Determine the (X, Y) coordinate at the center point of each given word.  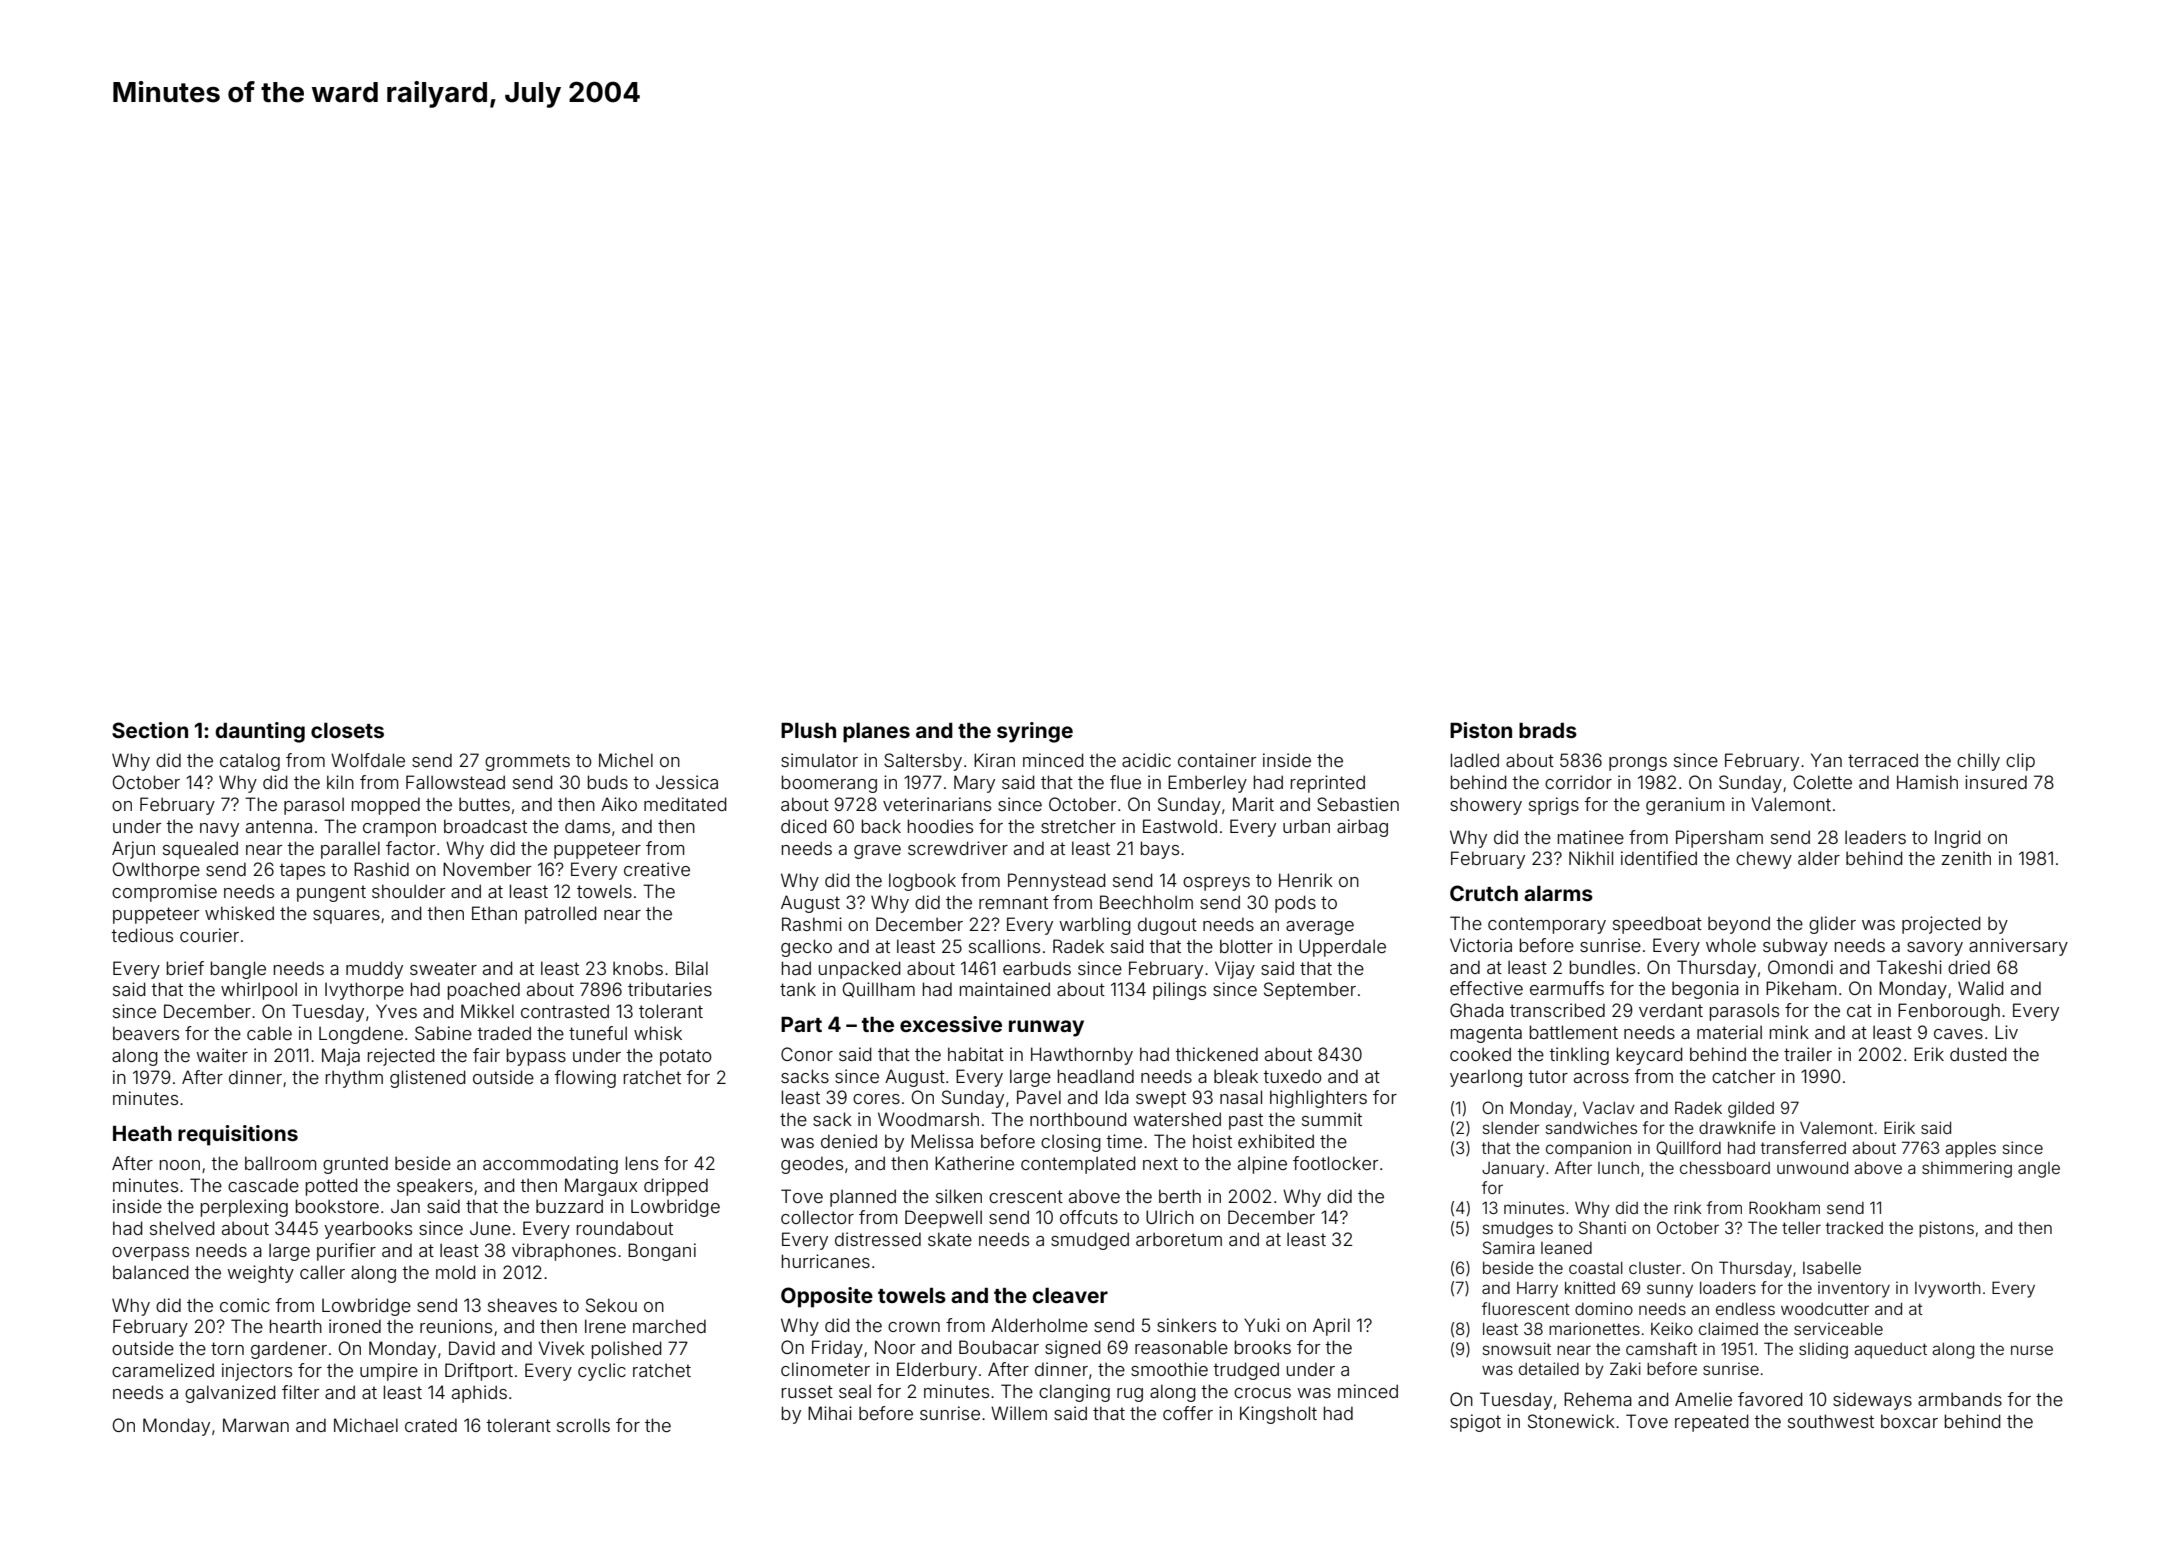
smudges (1518, 1230)
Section (150, 730)
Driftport (479, 1372)
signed (1073, 1349)
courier (209, 935)
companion (1588, 1149)
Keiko (1672, 1328)
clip (2020, 762)
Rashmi (812, 924)
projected (1941, 925)
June (490, 1228)
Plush (808, 730)
